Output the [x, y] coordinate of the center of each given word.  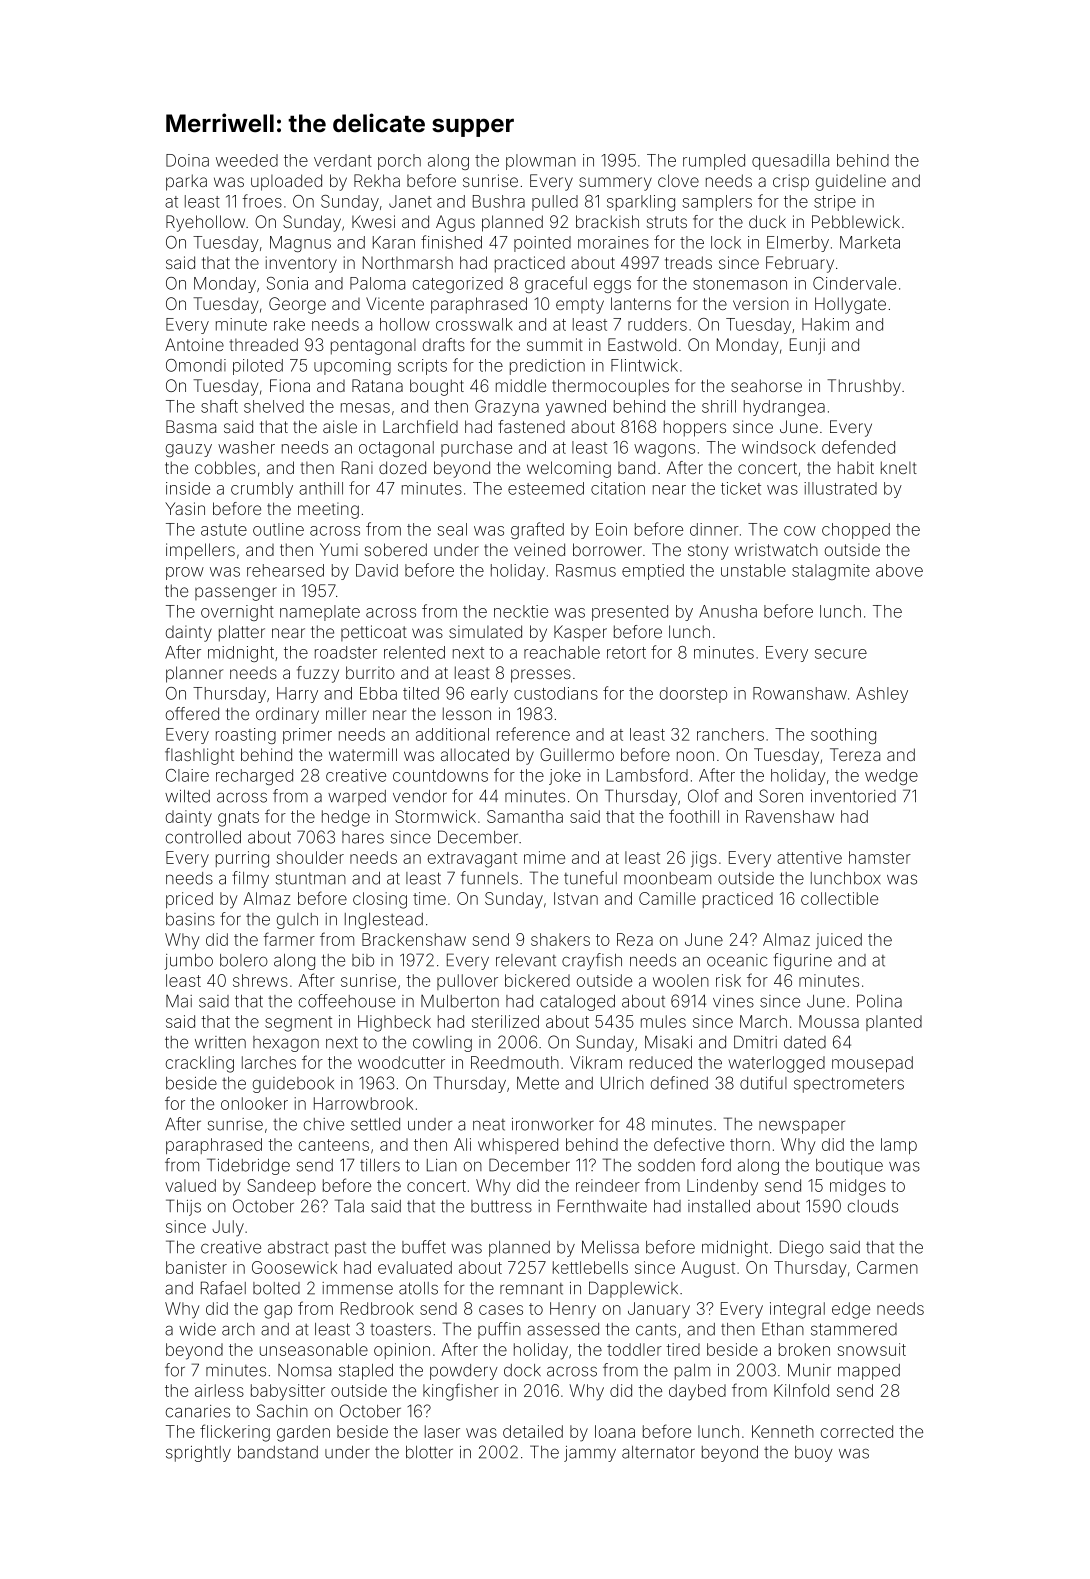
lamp [899, 1146]
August [708, 1269]
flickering [235, 1433]
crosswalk [474, 324]
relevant [526, 960]
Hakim [825, 324]
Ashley [882, 695]
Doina [187, 160]
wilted [187, 796]
